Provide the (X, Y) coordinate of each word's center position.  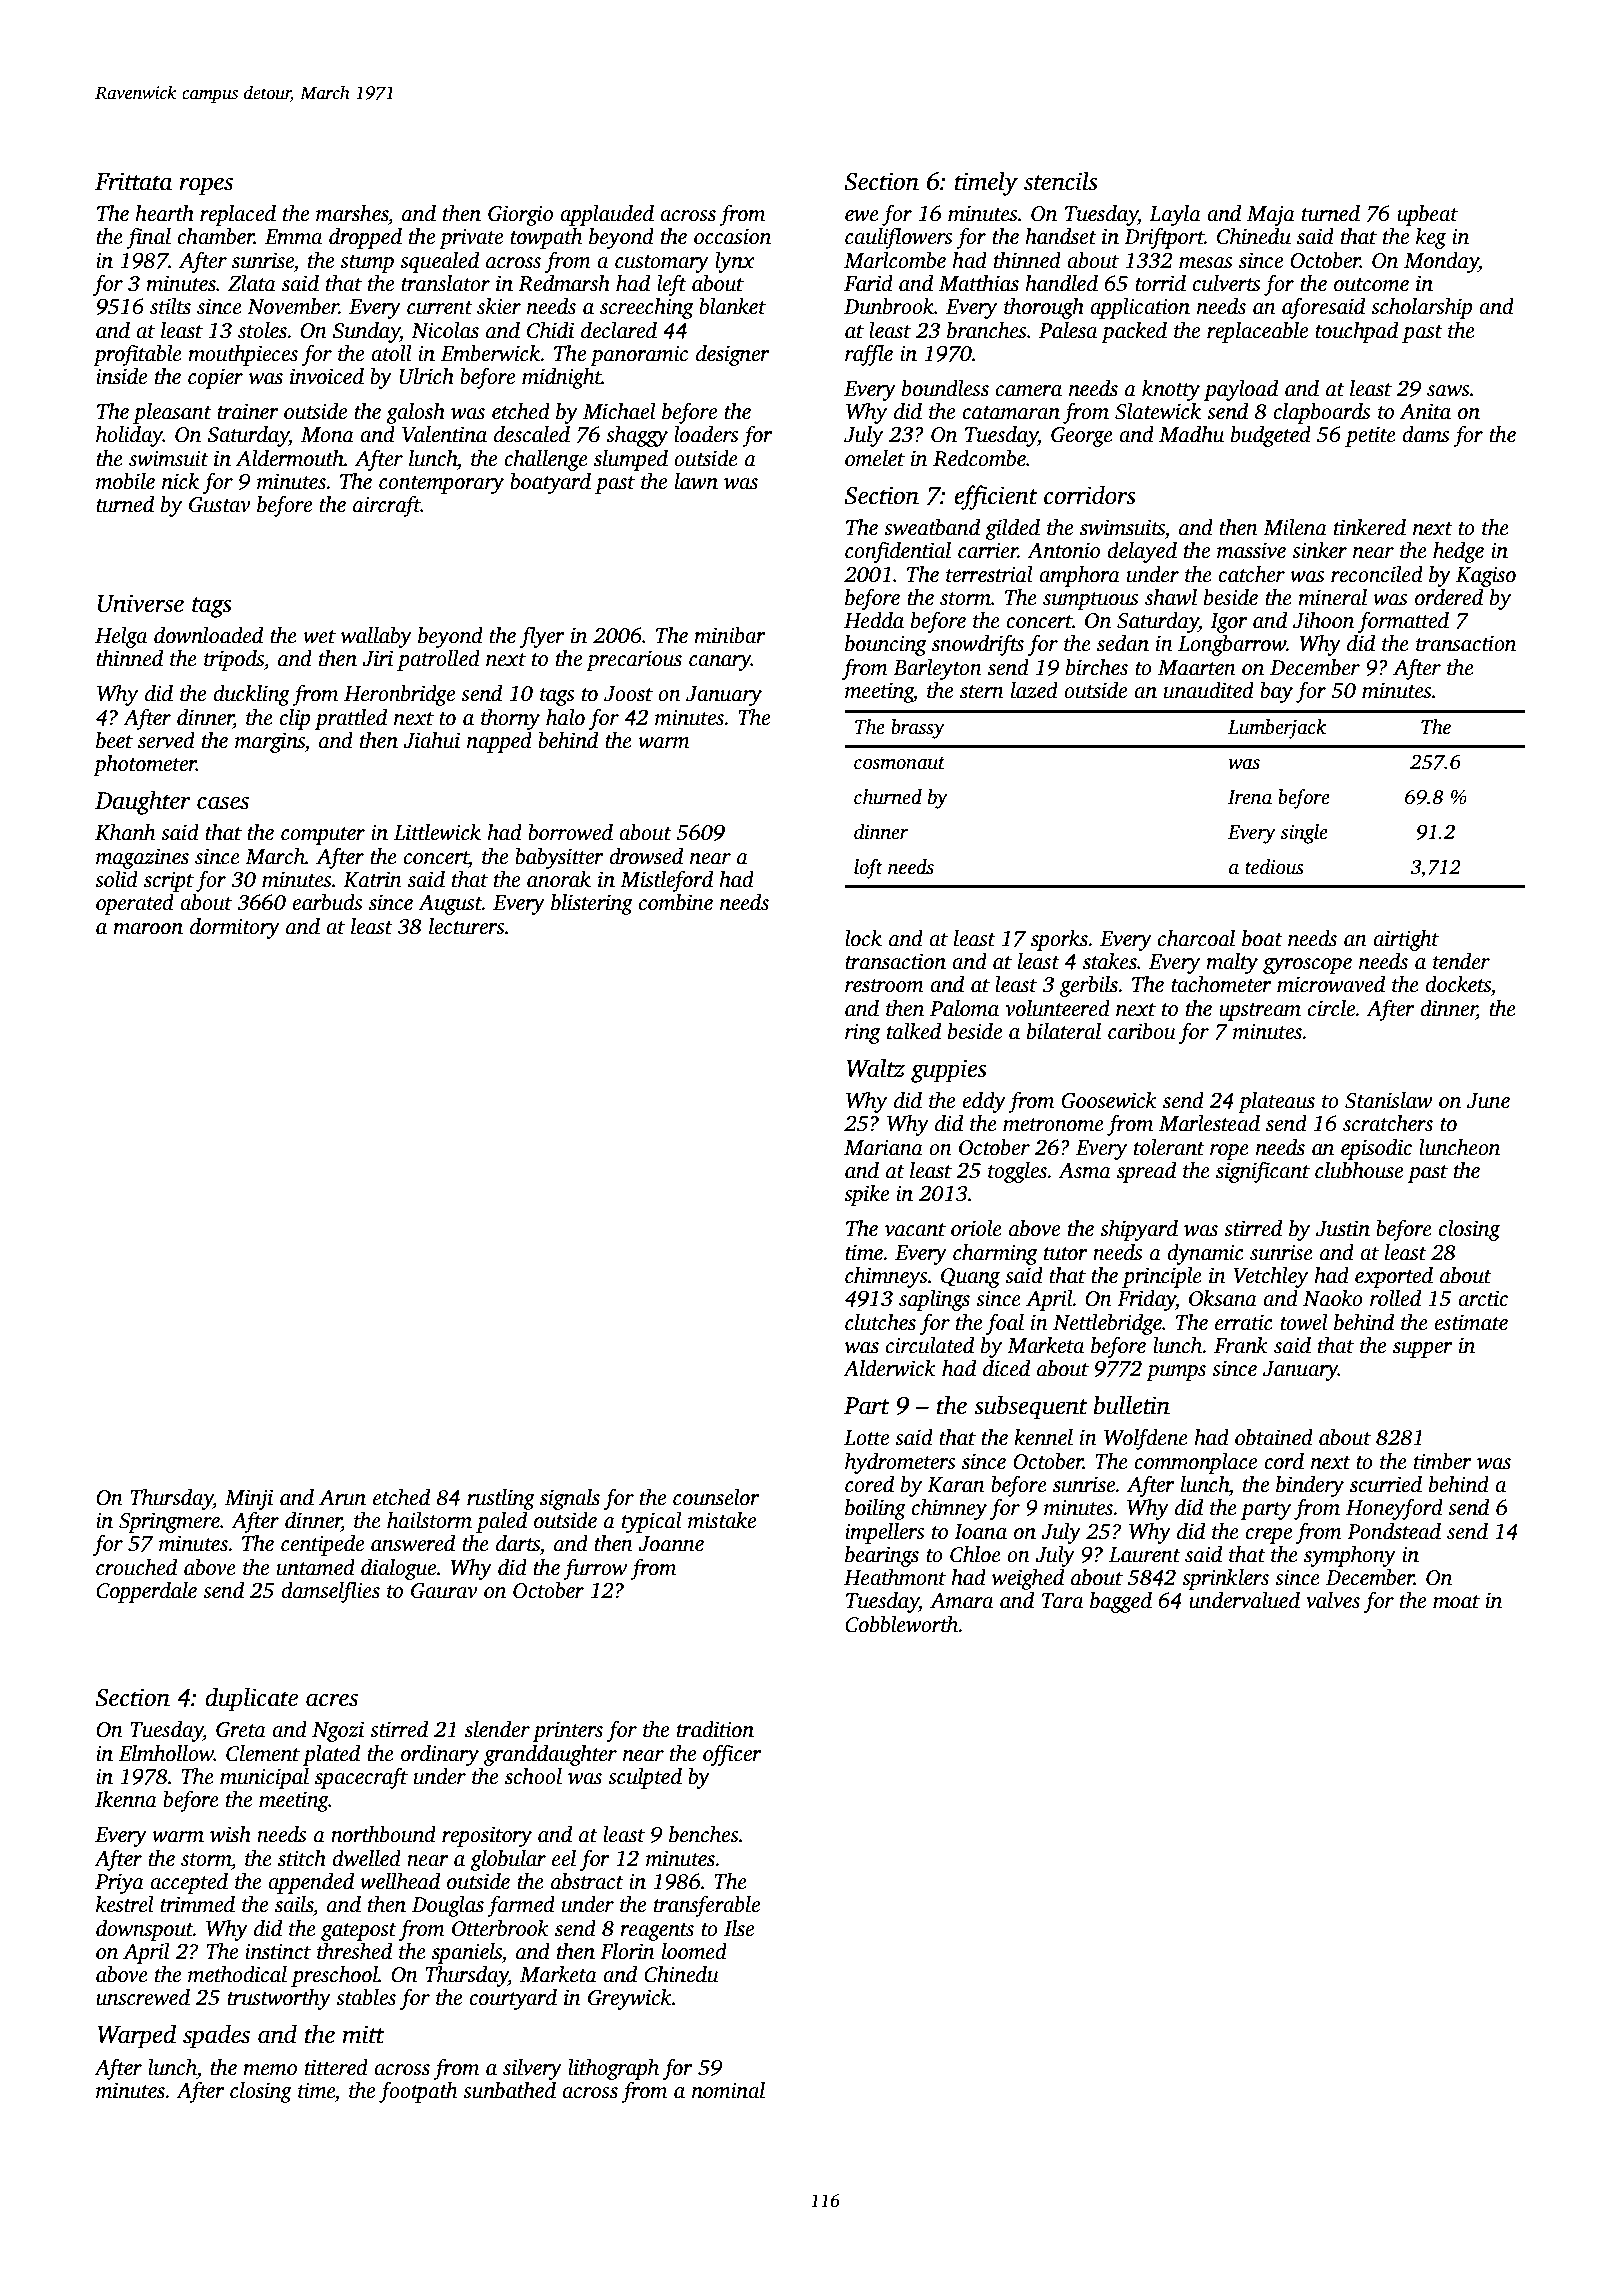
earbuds (327, 902)
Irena (1250, 797)
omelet (875, 458)
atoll (391, 353)
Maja (1271, 216)
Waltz (875, 1068)
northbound (383, 1834)
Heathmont (895, 1577)
